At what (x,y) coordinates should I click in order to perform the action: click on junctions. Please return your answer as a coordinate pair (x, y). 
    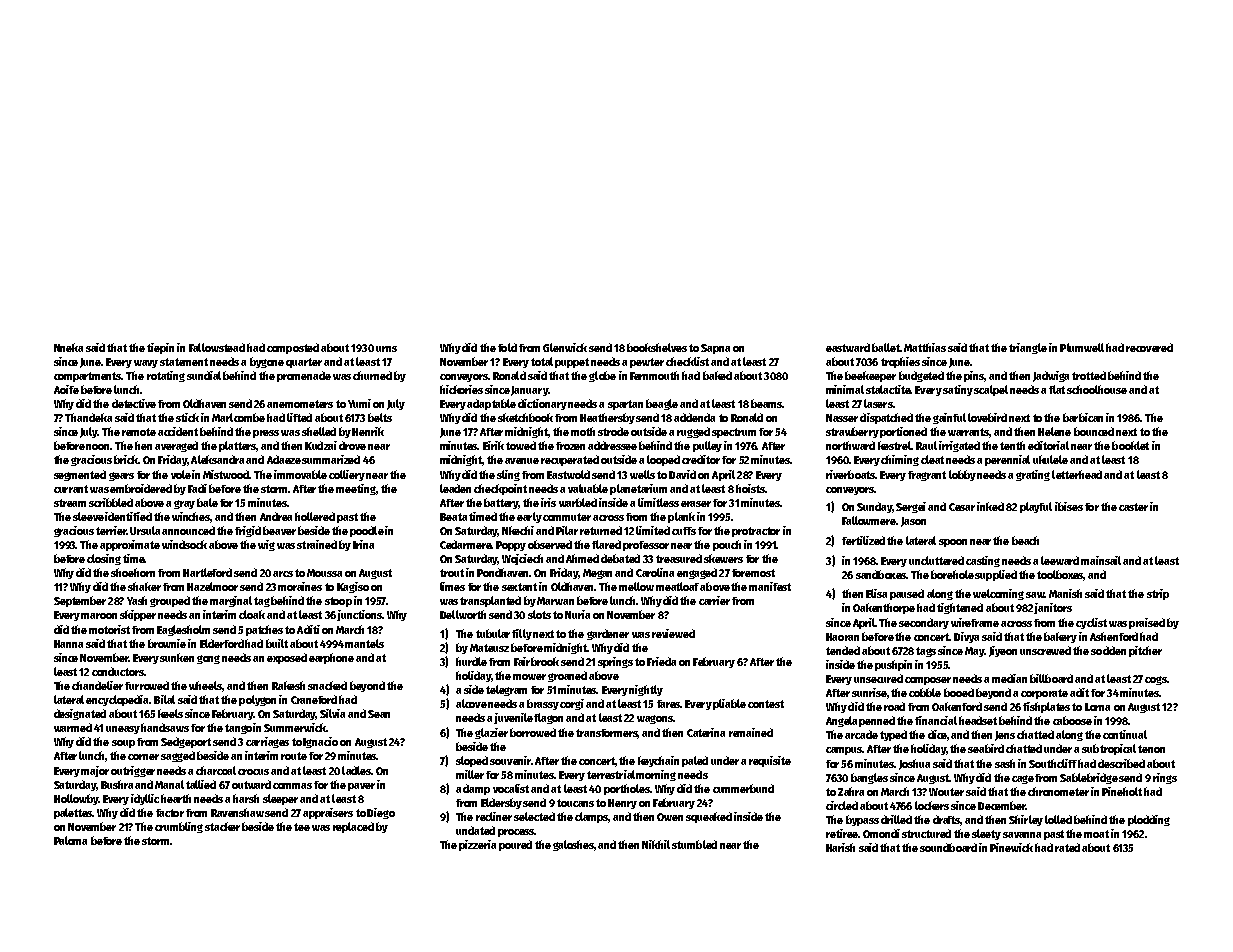
    Looking at the image, I should click on (359, 615).
